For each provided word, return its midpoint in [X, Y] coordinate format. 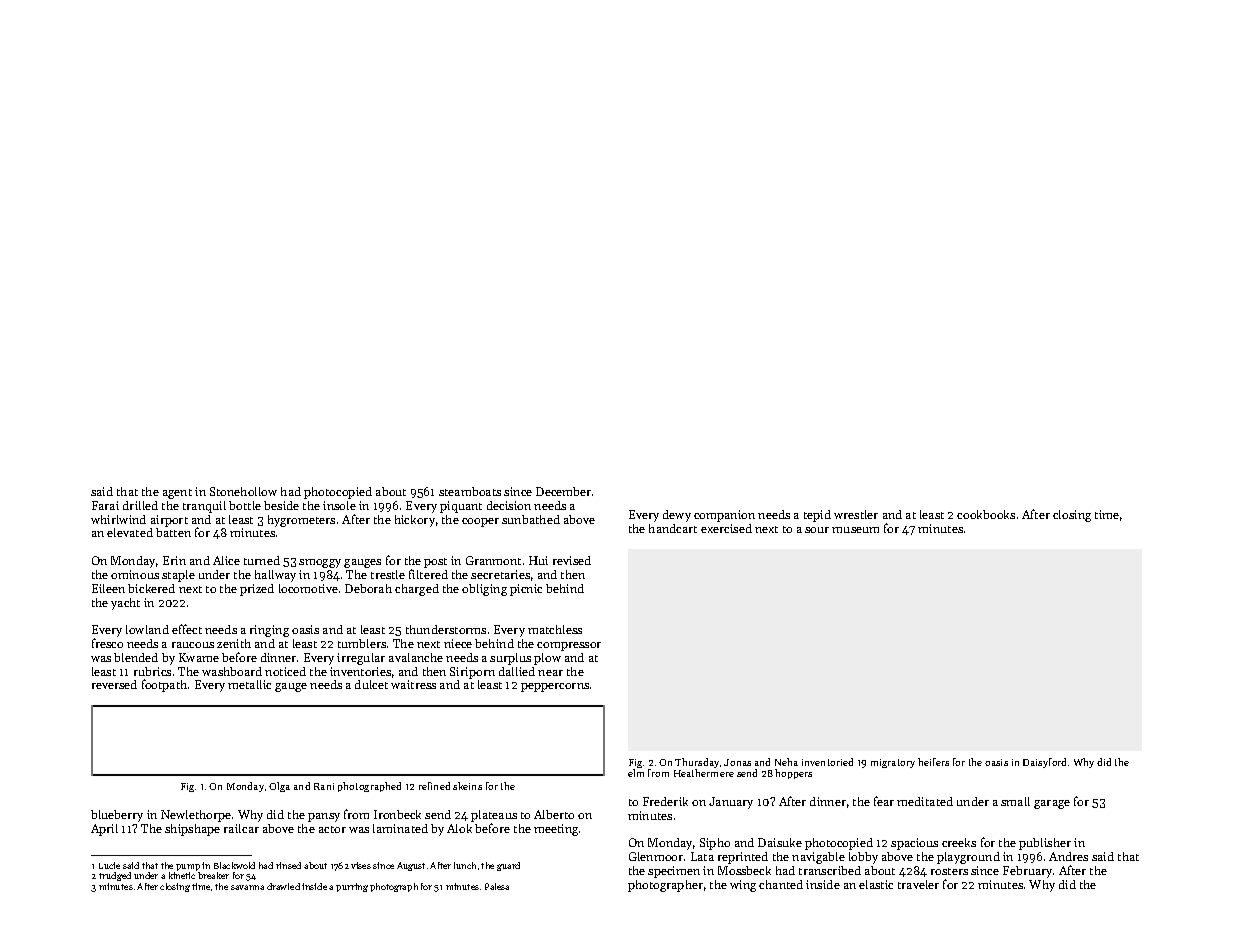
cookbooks [986, 514]
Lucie [109, 865]
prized [257, 590]
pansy [324, 817]
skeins [467, 786]
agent [177, 494]
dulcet [371, 684]
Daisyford [1044, 763]
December [563, 491]
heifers [933, 762]
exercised [726, 528]
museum [855, 530]
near [550, 673]
